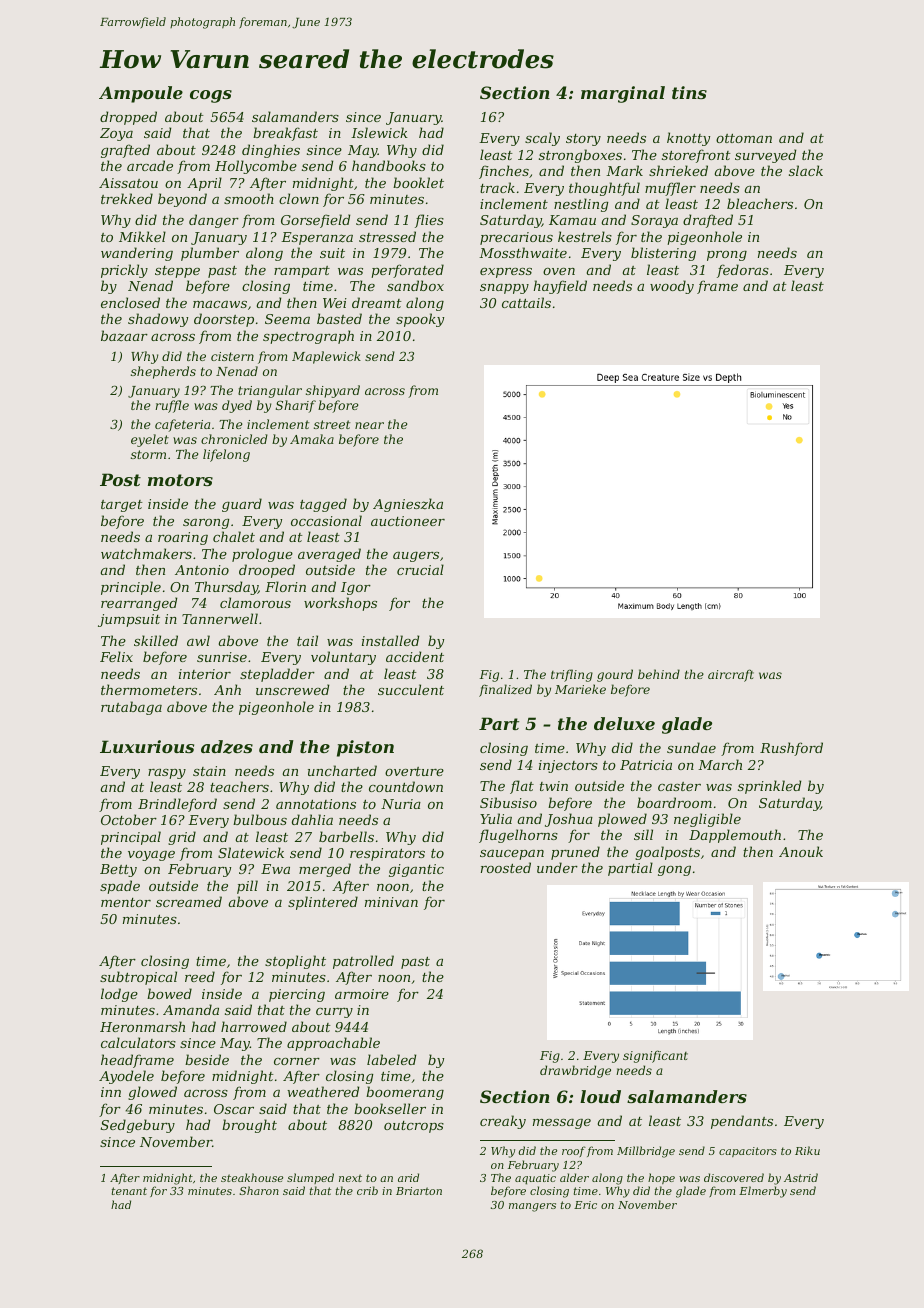  I want to click on cistern, so click(232, 356).
